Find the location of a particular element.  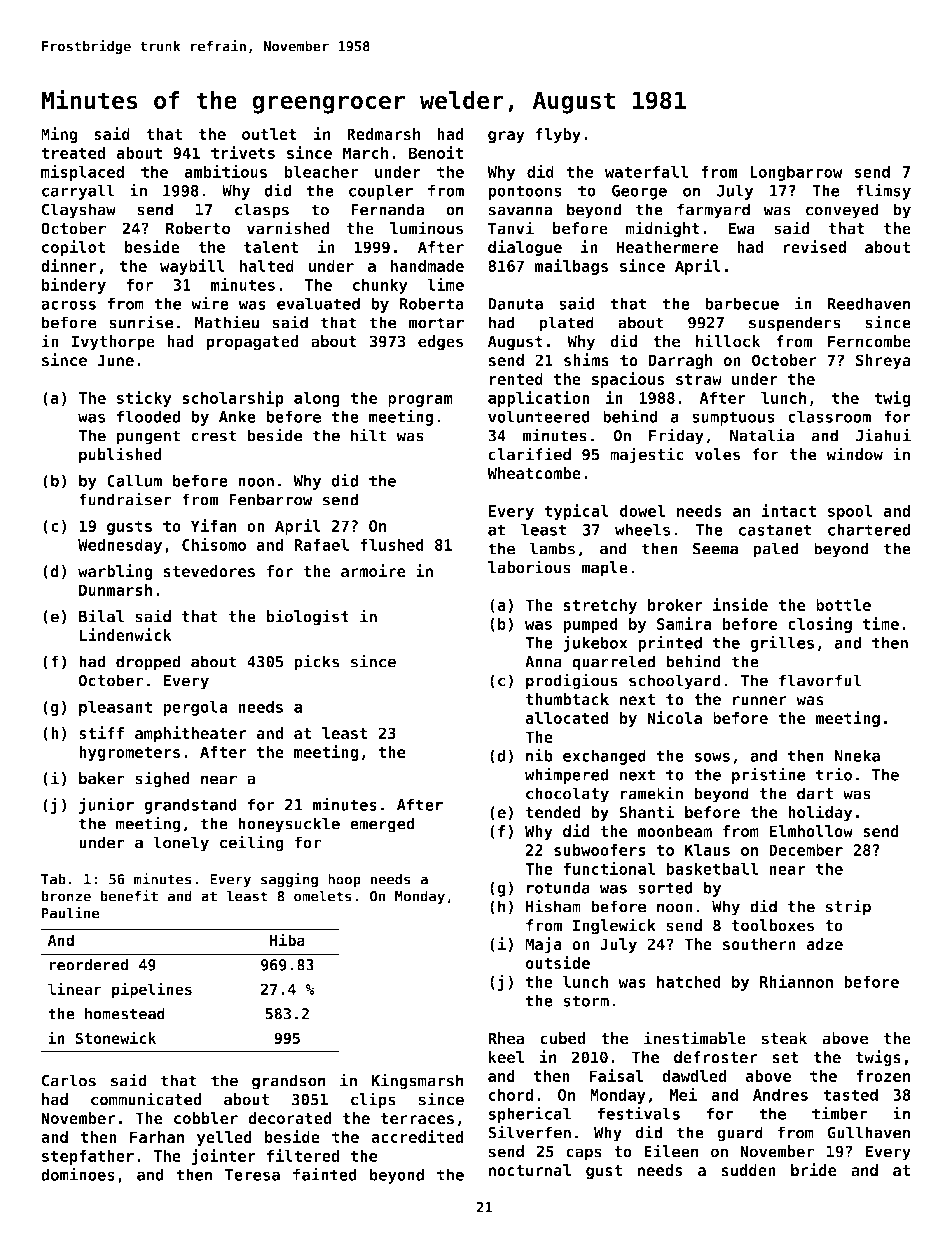

outlet is located at coordinates (269, 134).
